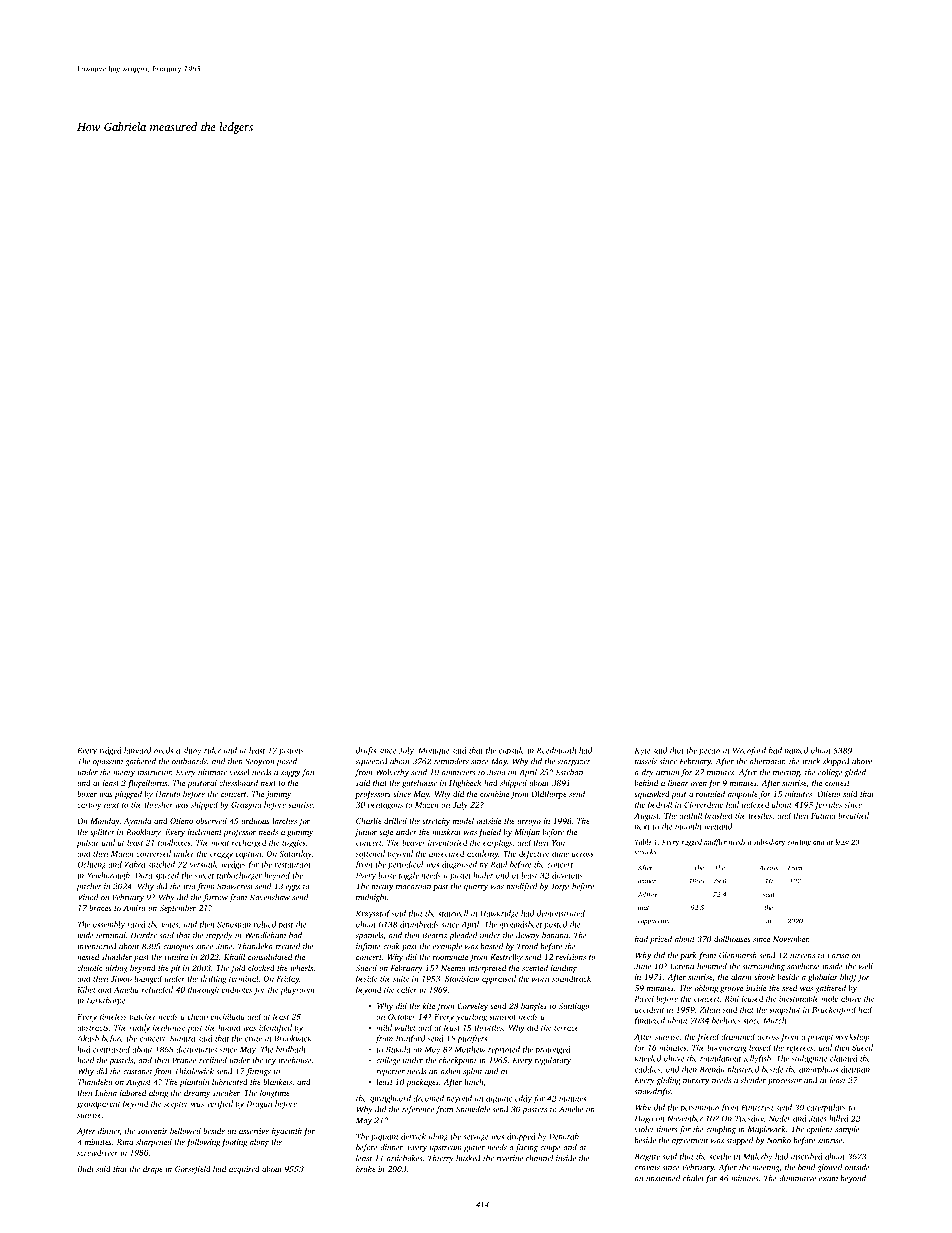  Describe the element at coordinates (799, 843) in the screenshot. I see `cowling` at that location.
